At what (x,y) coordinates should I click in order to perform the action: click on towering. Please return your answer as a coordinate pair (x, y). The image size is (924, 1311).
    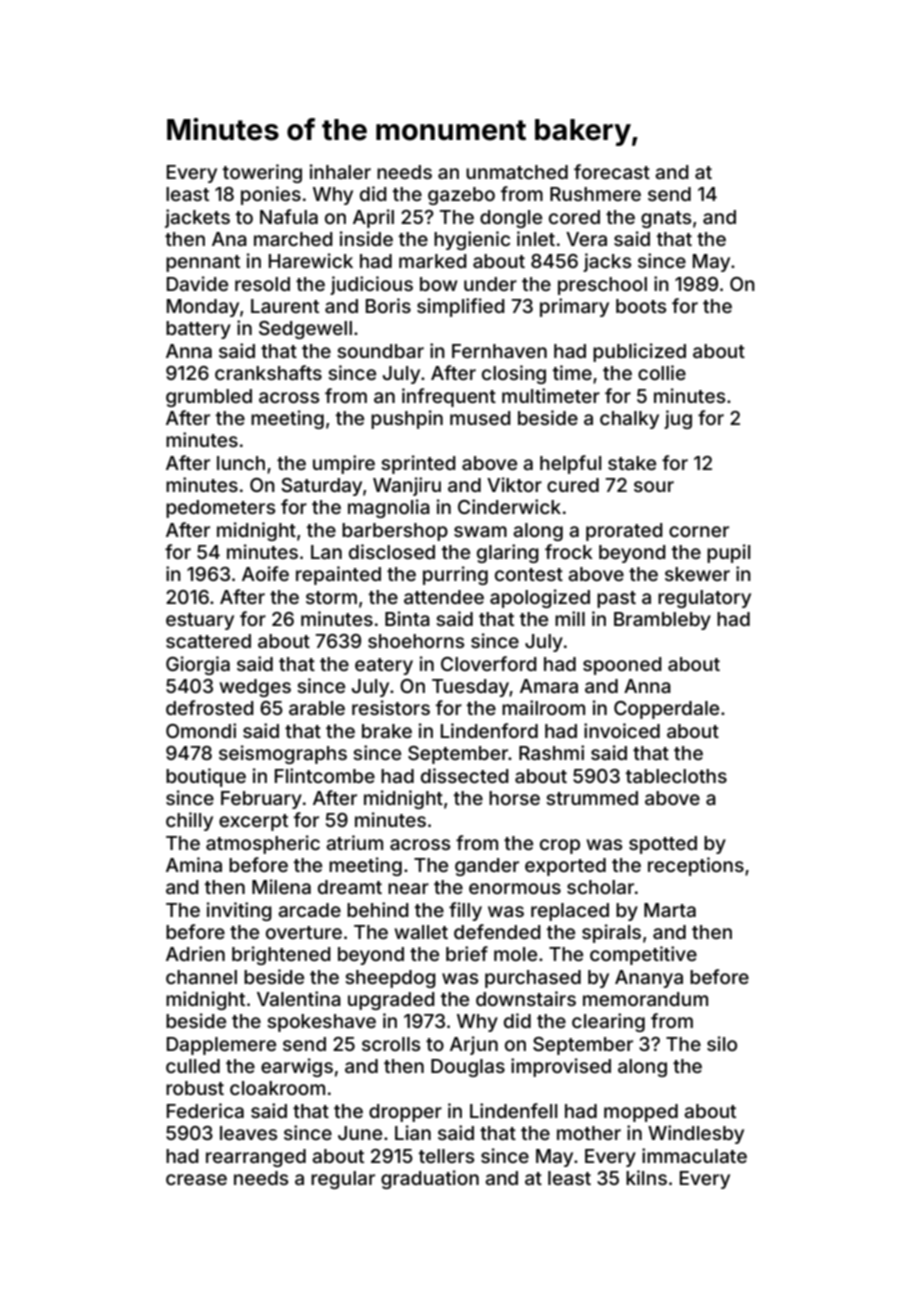
    Looking at the image, I should click on (262, 173).
